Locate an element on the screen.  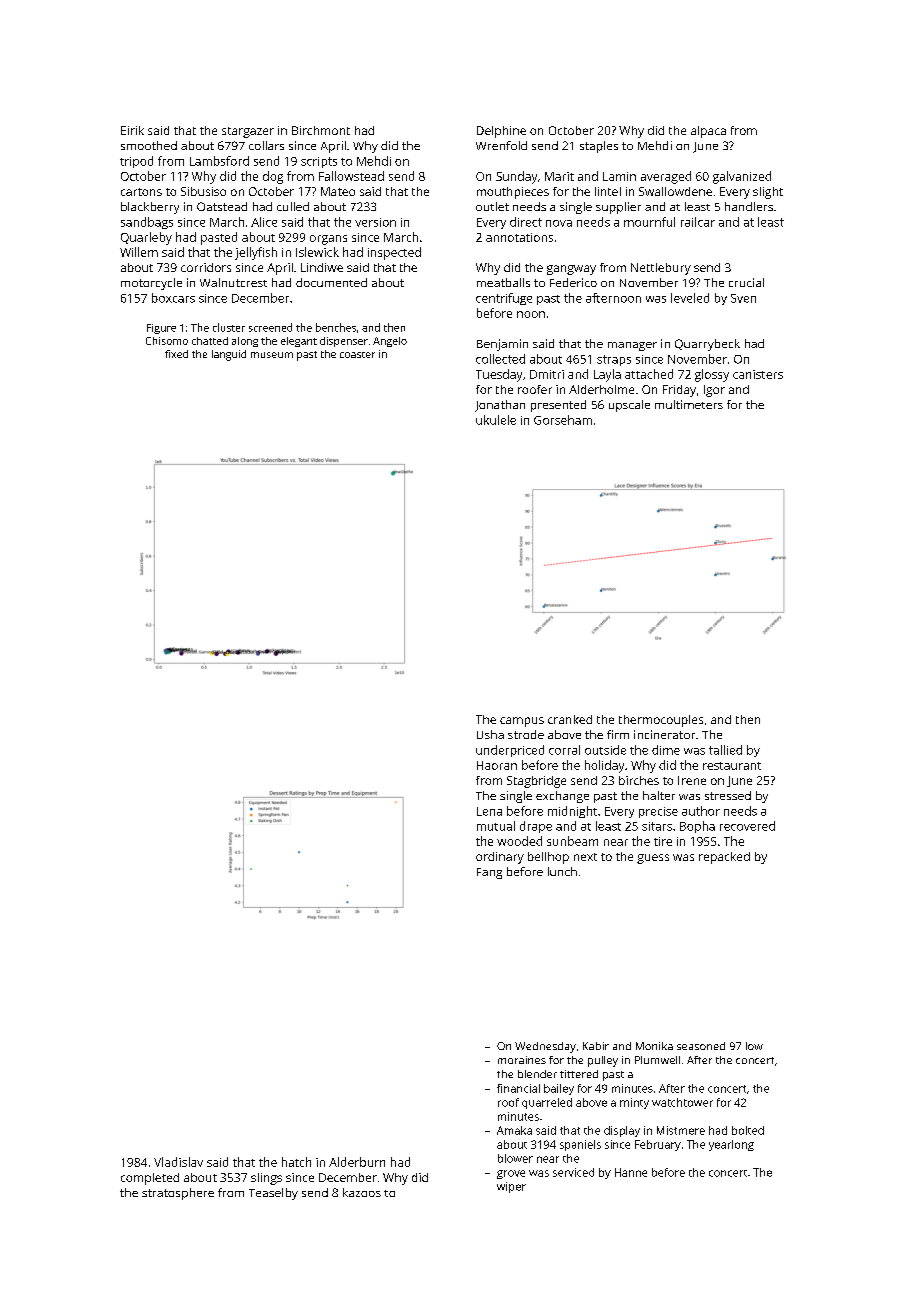
completed is located at coordinates (150, 1179).
